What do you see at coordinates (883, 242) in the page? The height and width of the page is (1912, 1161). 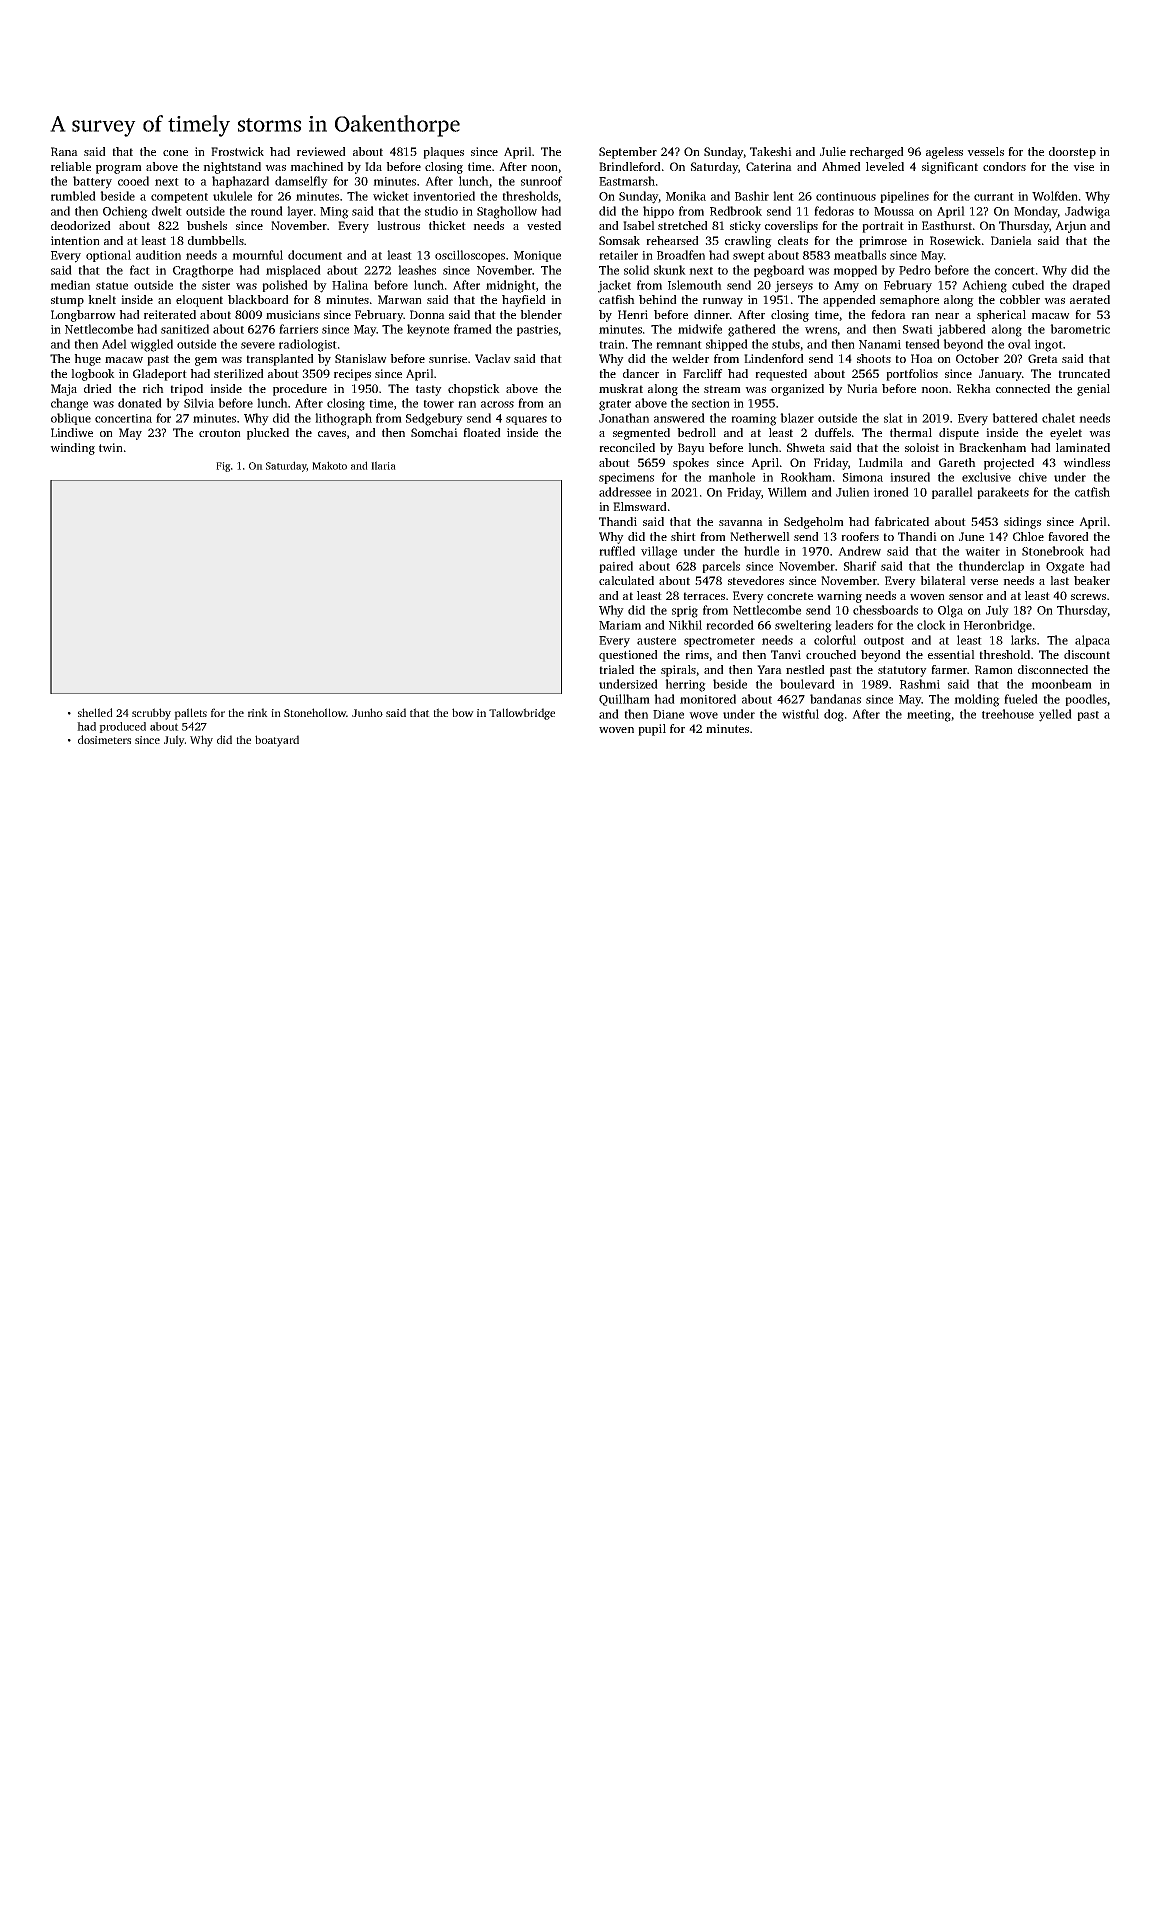 I see `primrose` at bounding box center [883, 242].
